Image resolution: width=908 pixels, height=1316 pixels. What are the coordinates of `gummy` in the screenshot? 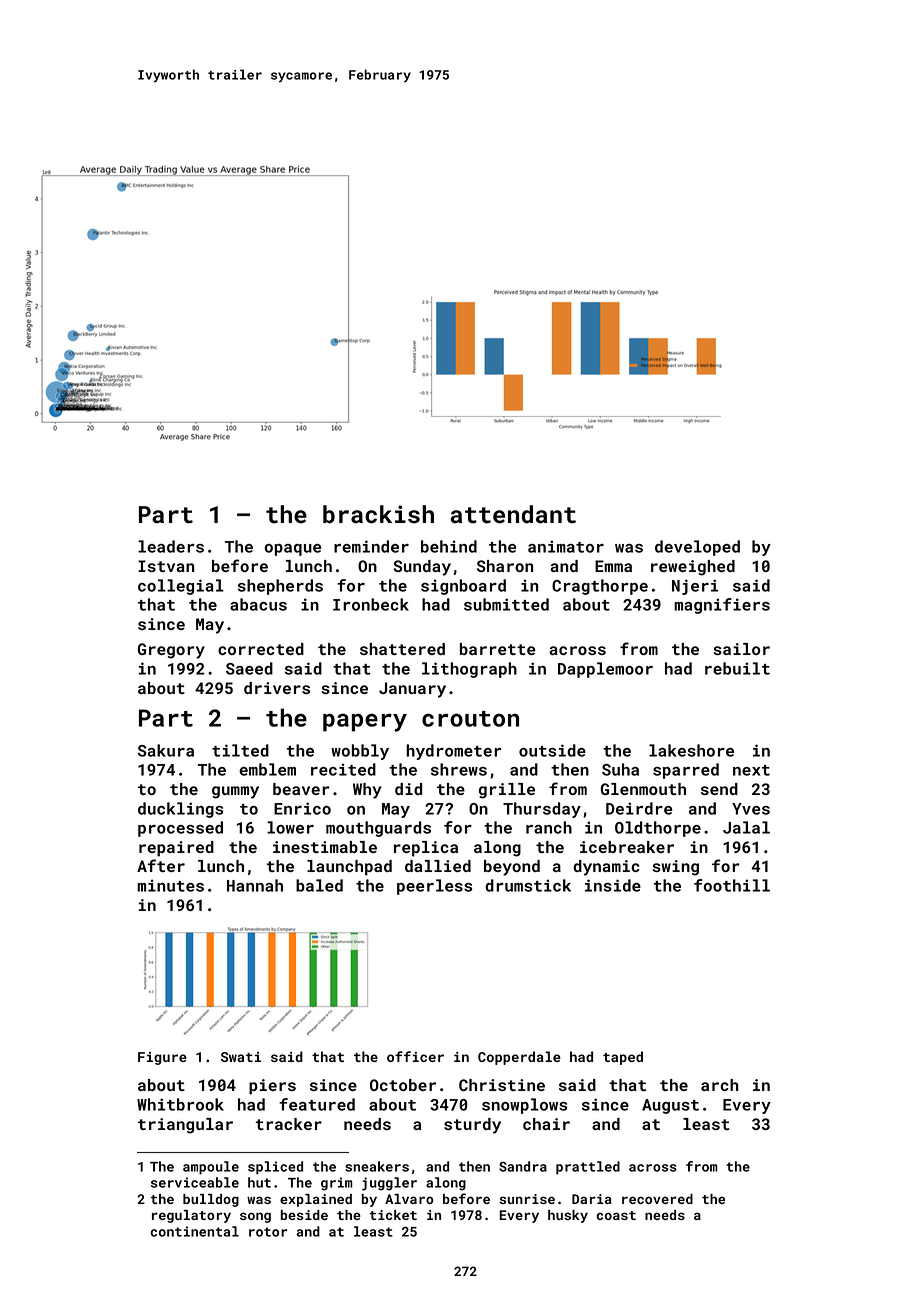 It's located at (235, 792).
